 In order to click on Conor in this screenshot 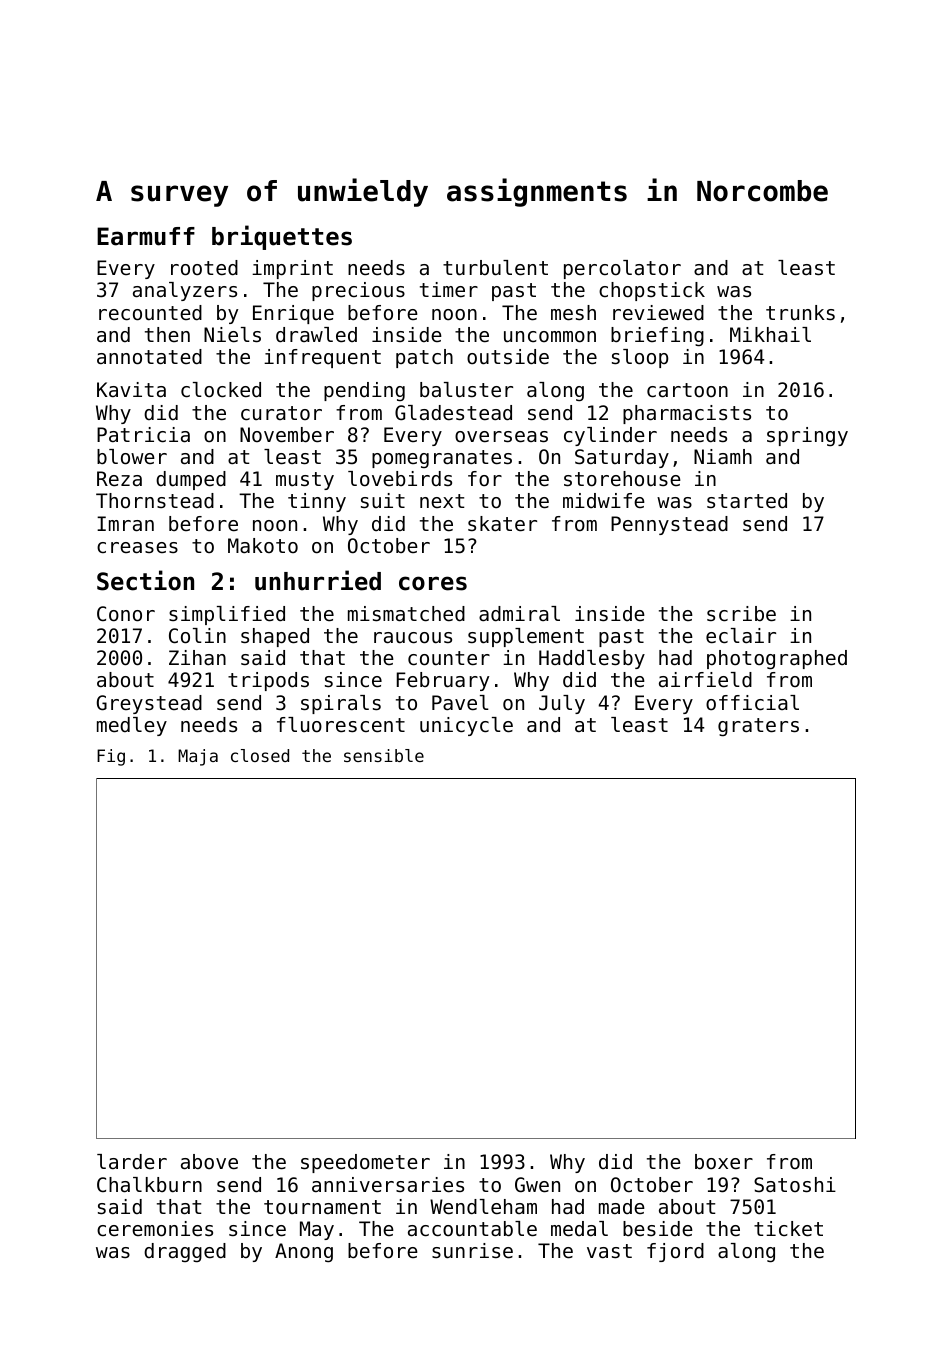, I will do `click(126, 614)`.
